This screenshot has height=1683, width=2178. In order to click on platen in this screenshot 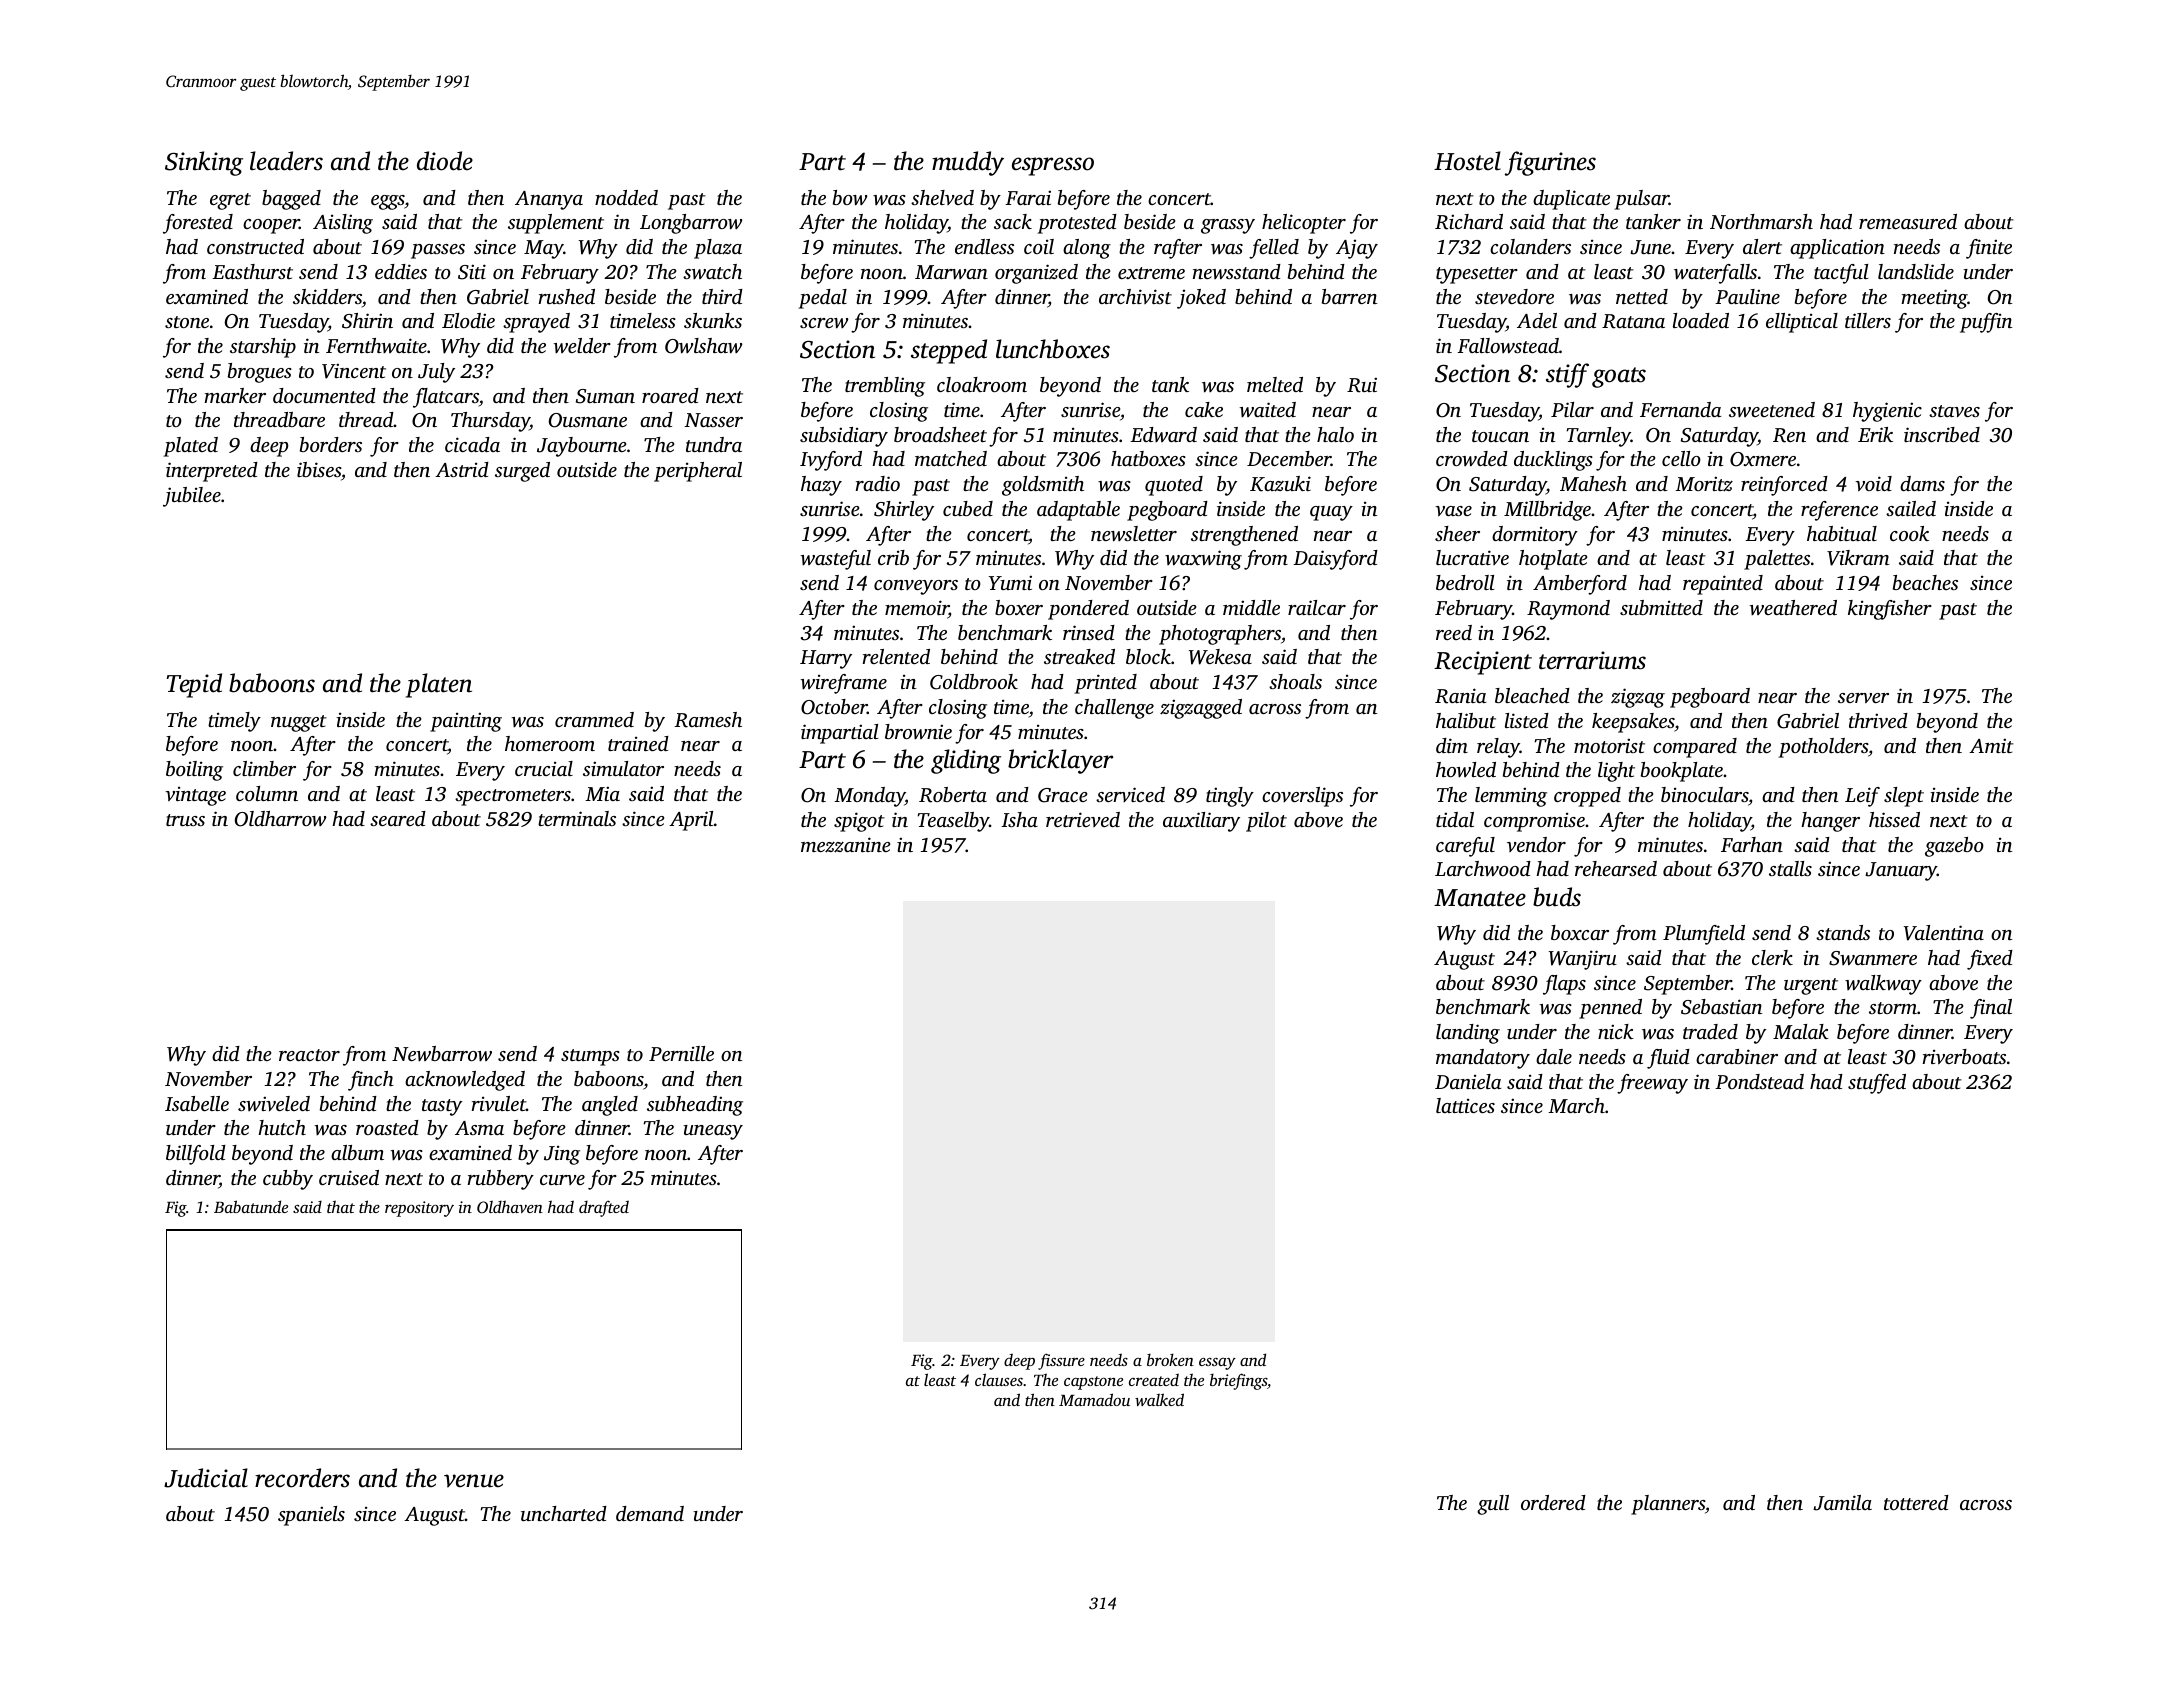, I will do `click(439, 685)`.
